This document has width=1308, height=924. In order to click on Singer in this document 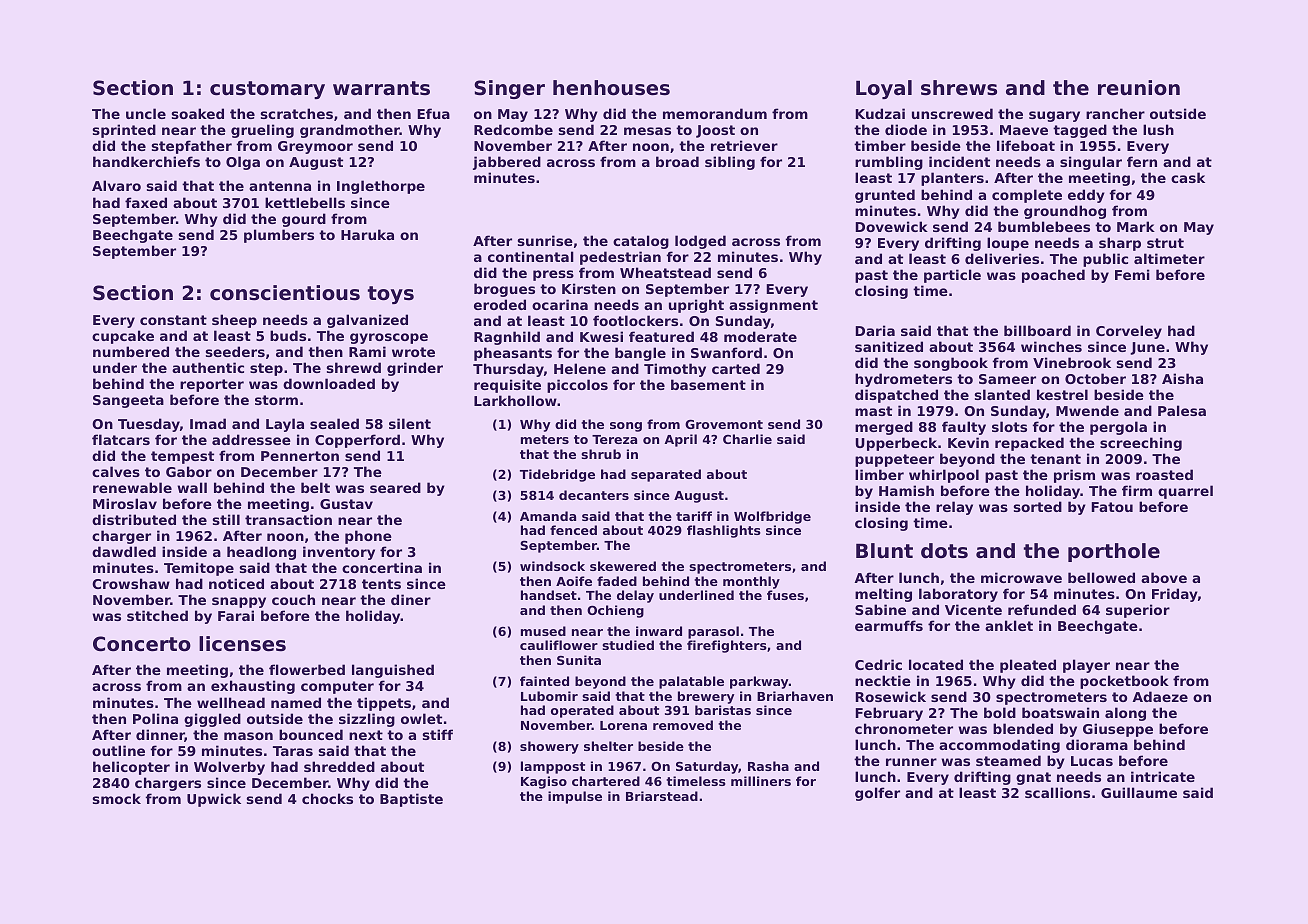, I will do `click(509, 89)`.
